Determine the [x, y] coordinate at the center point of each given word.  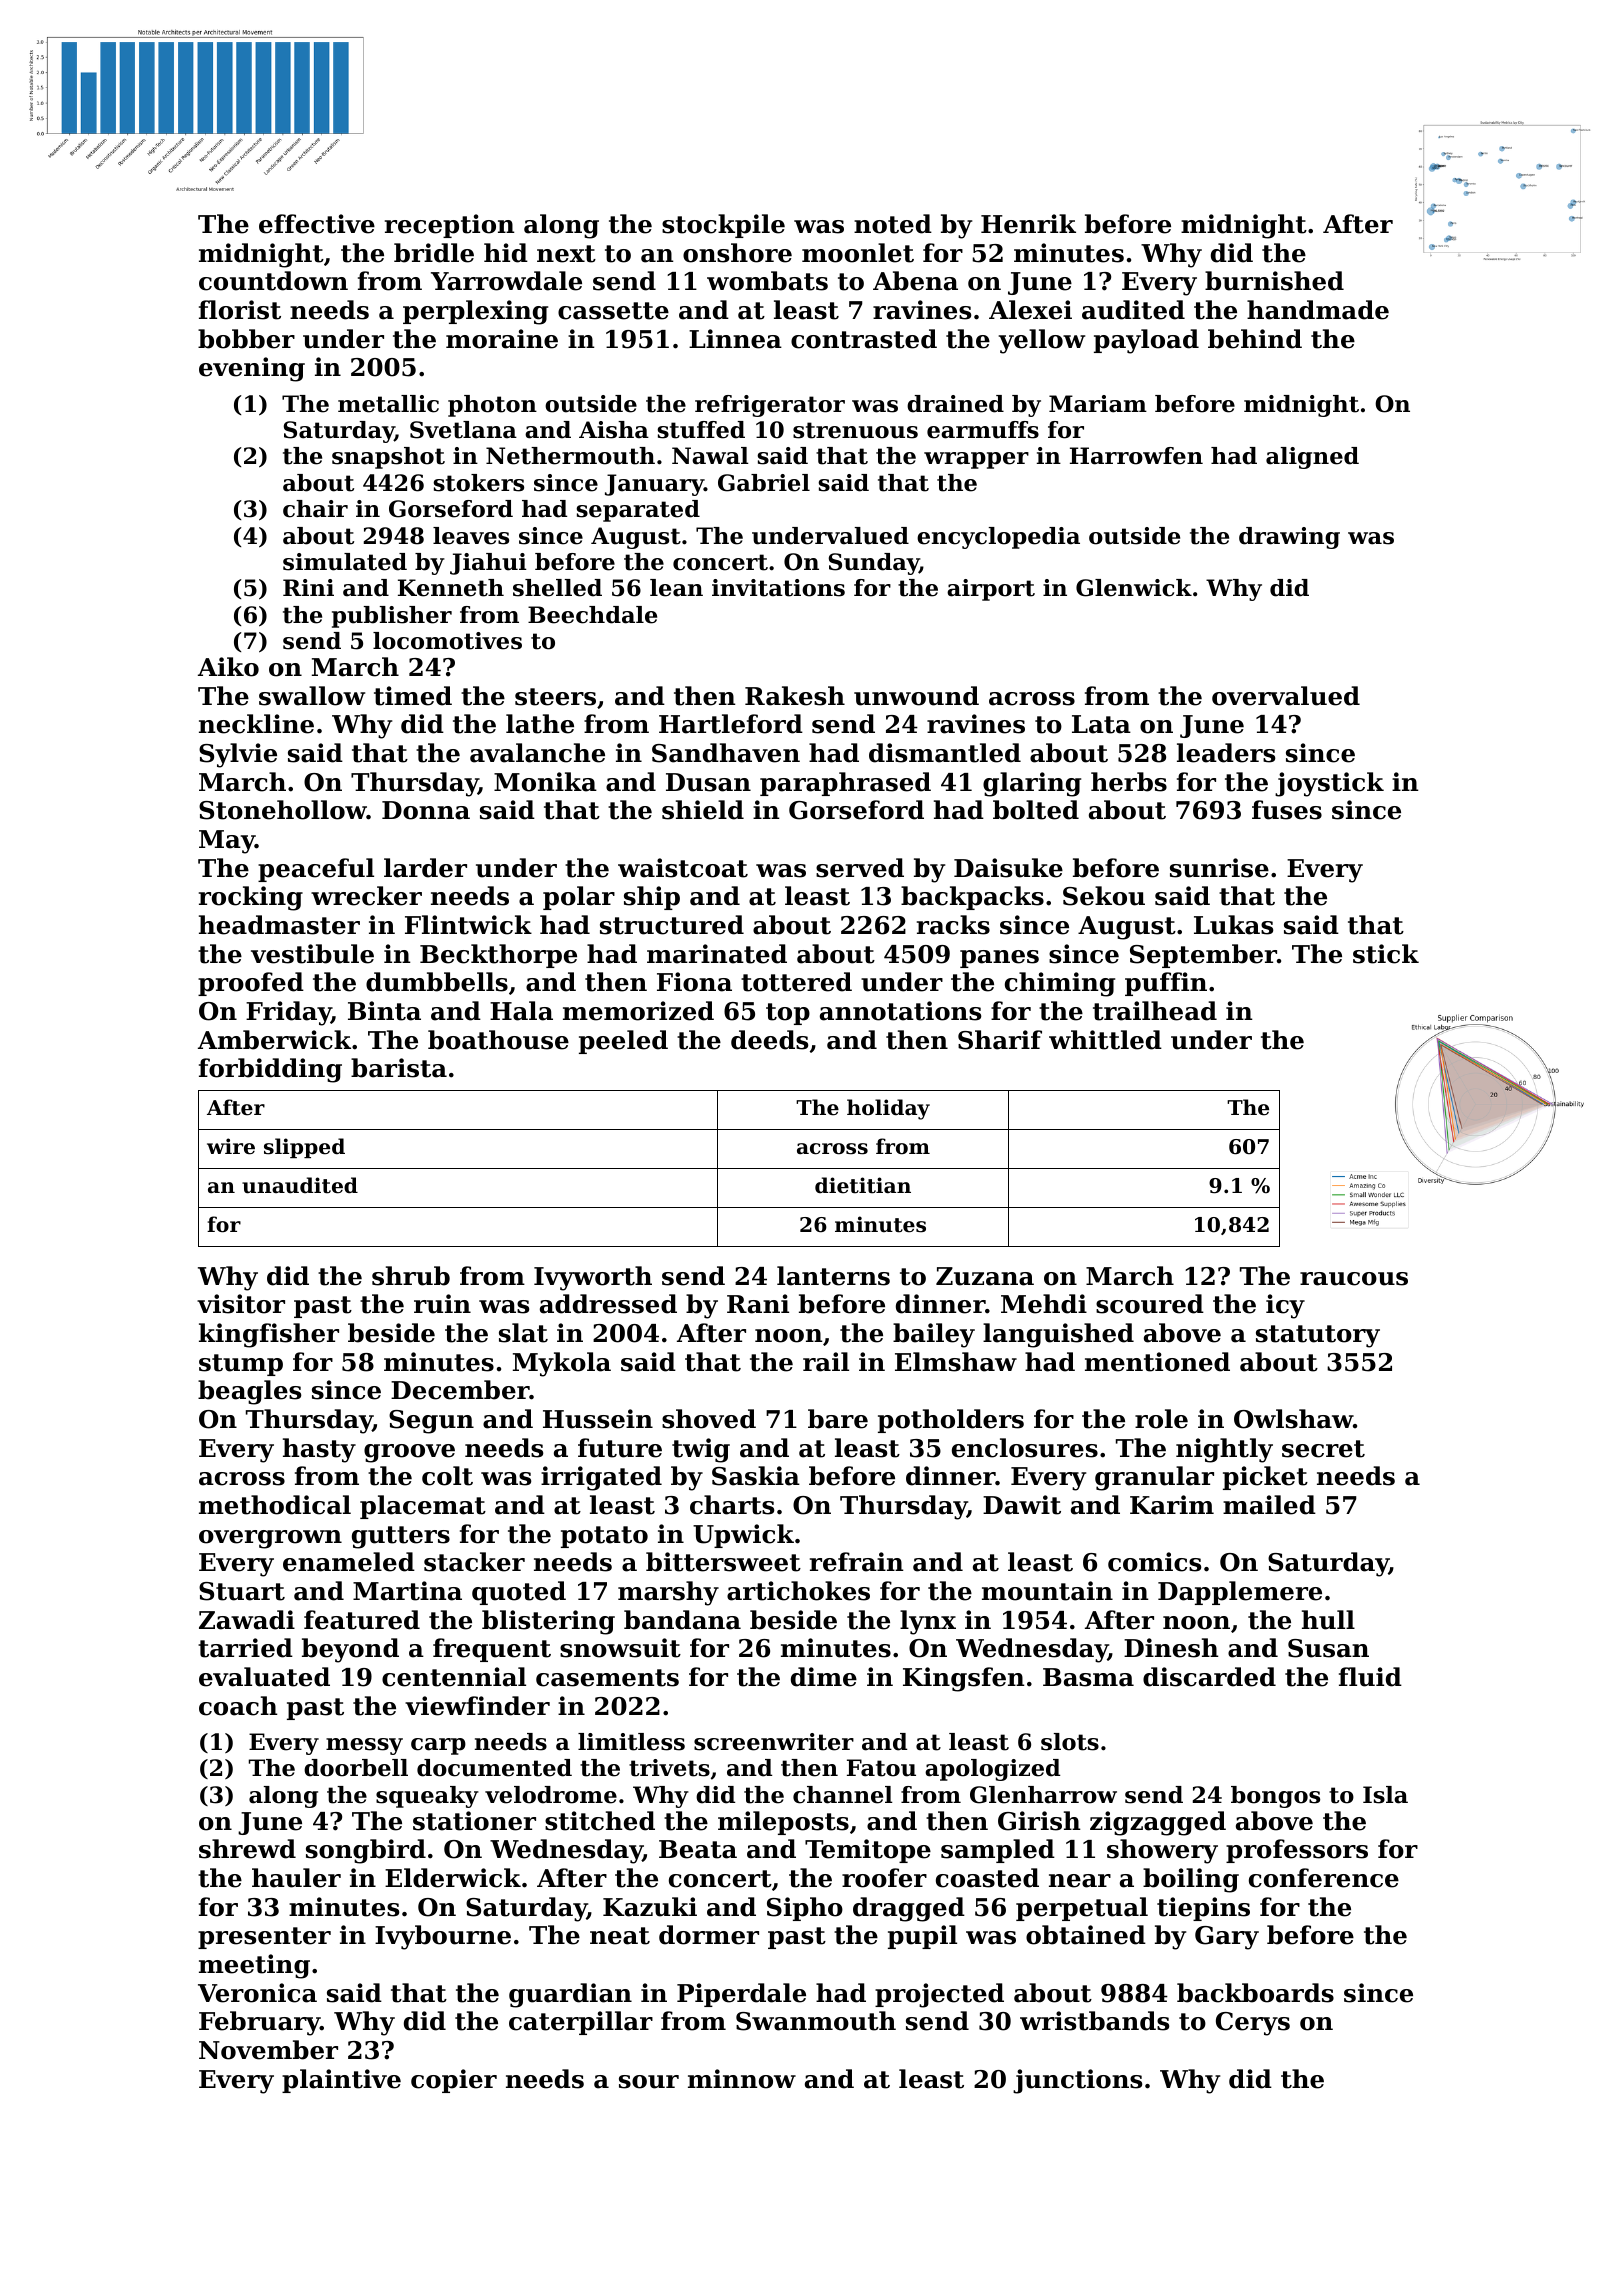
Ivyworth [593, 1278]
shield [703, 810]
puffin [1166, 984]
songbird [366, 1851]
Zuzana [985, 1276]
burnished [1274, 281]
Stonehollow [283, 810]
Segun [431, 1422]
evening [252, 369]
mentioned [1157, 1362]
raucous [1354, 1279]
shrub [411, 1276]
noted [893, 224]
